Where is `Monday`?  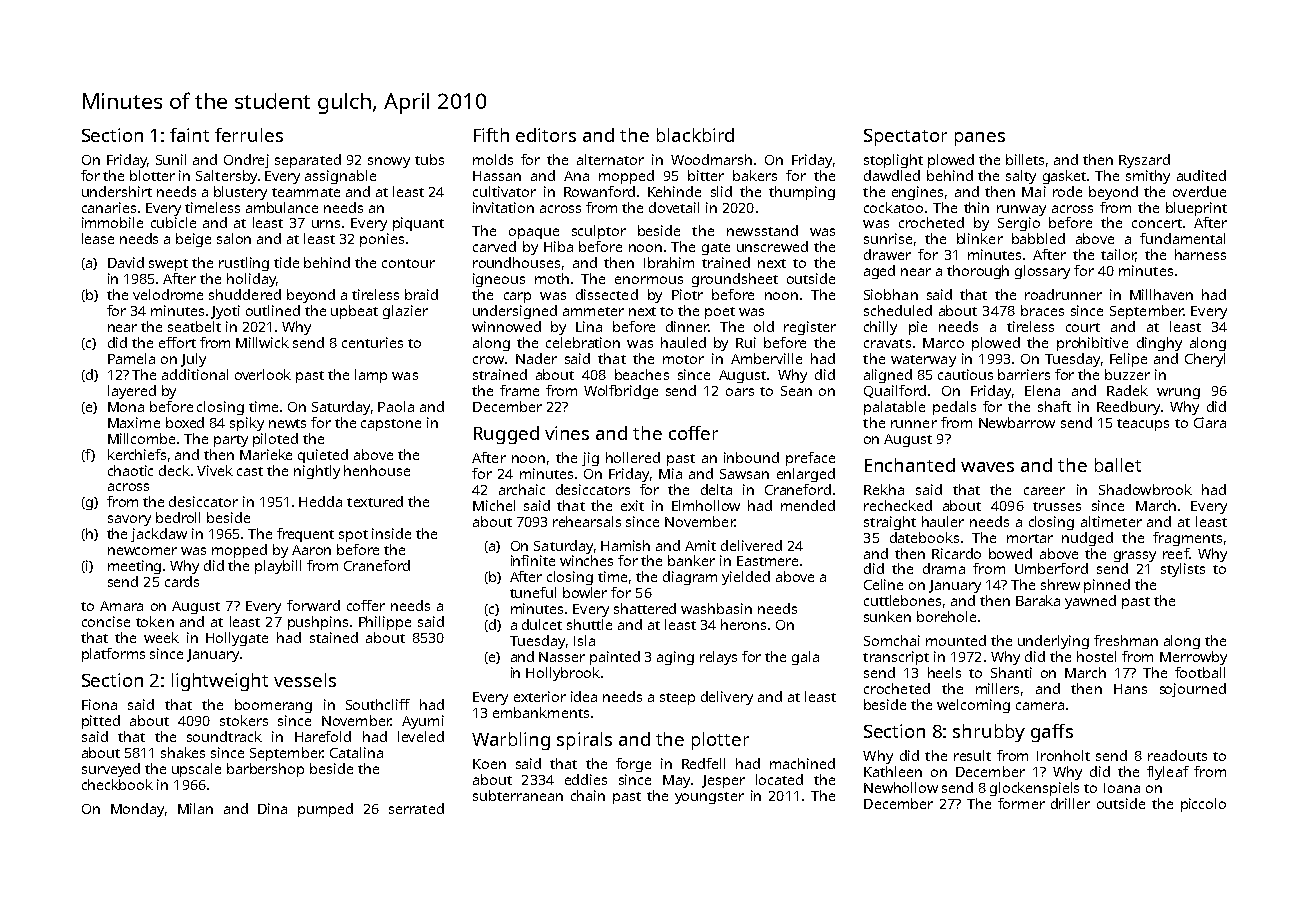 Monday is located at coordinates (137, 810).
